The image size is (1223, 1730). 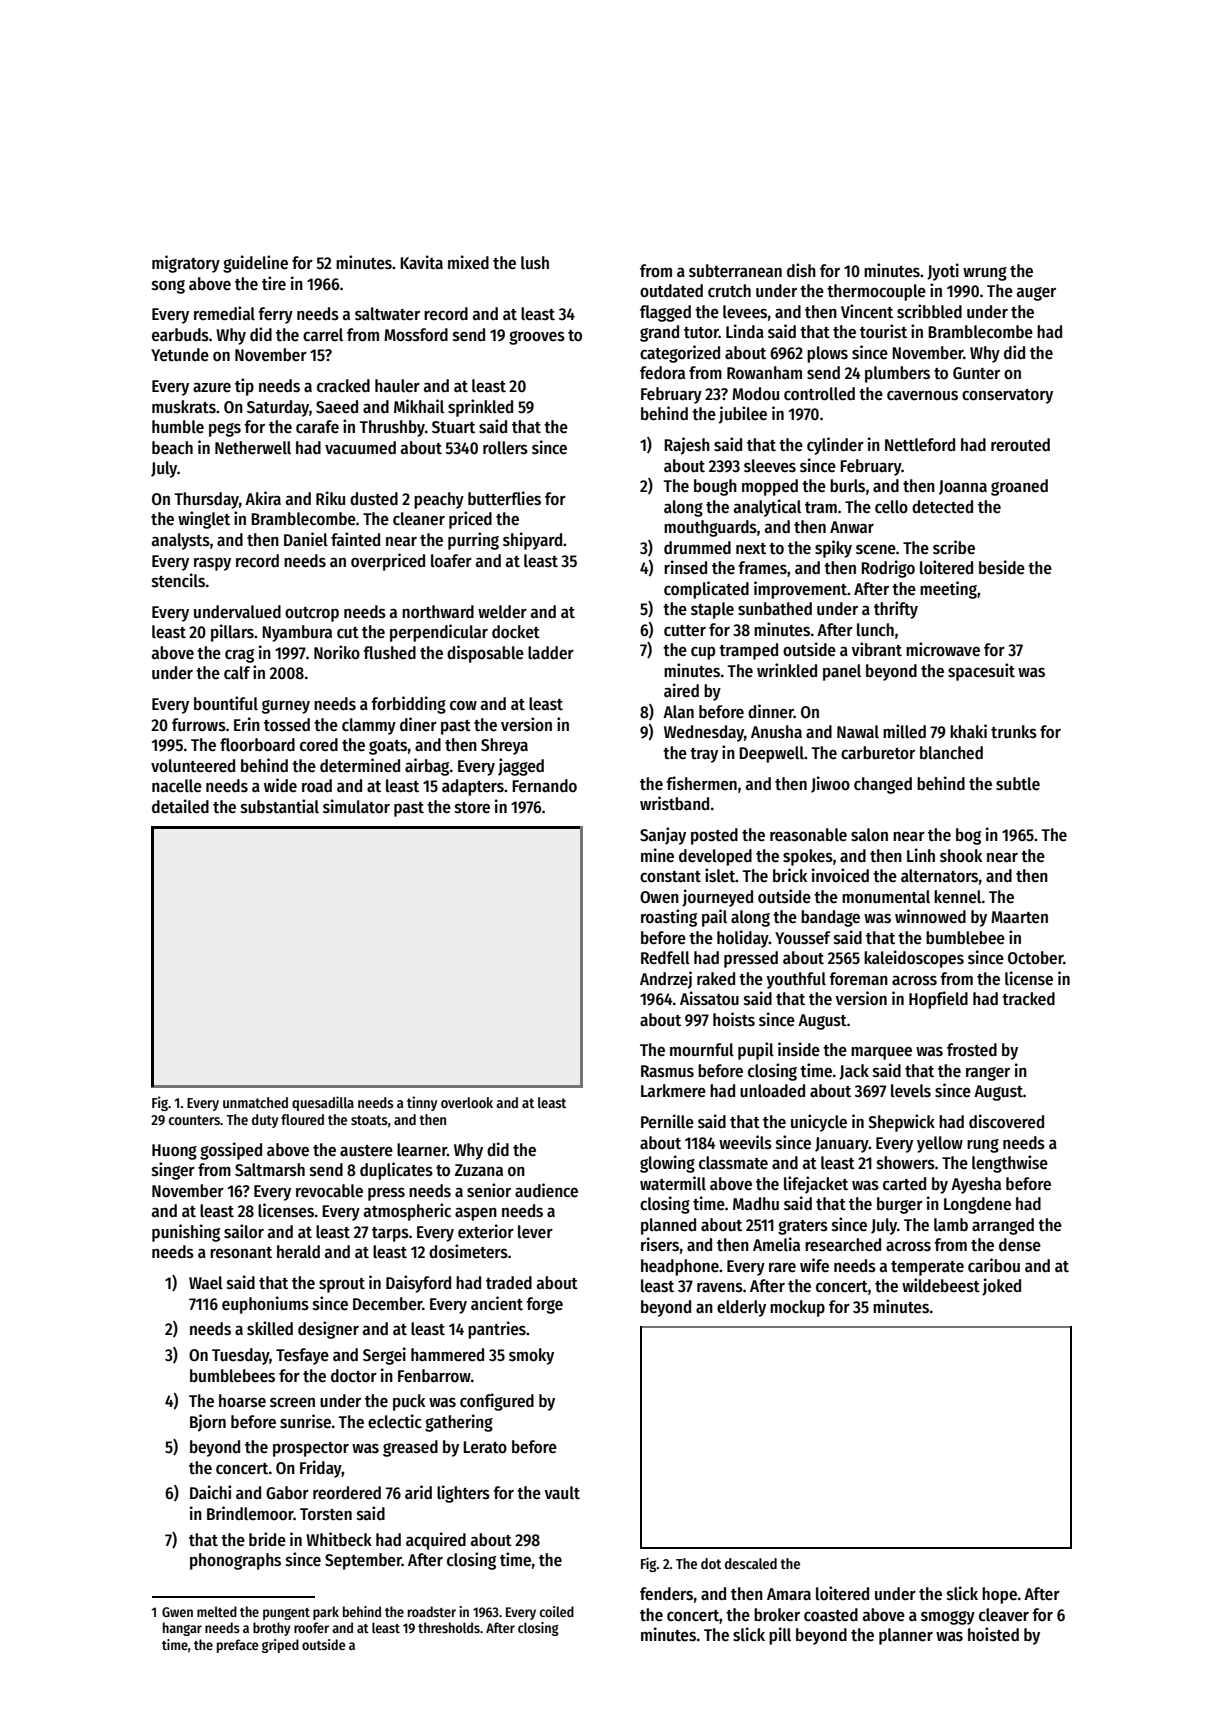 I want to click on frosted, so click(x=972, y=1050).
